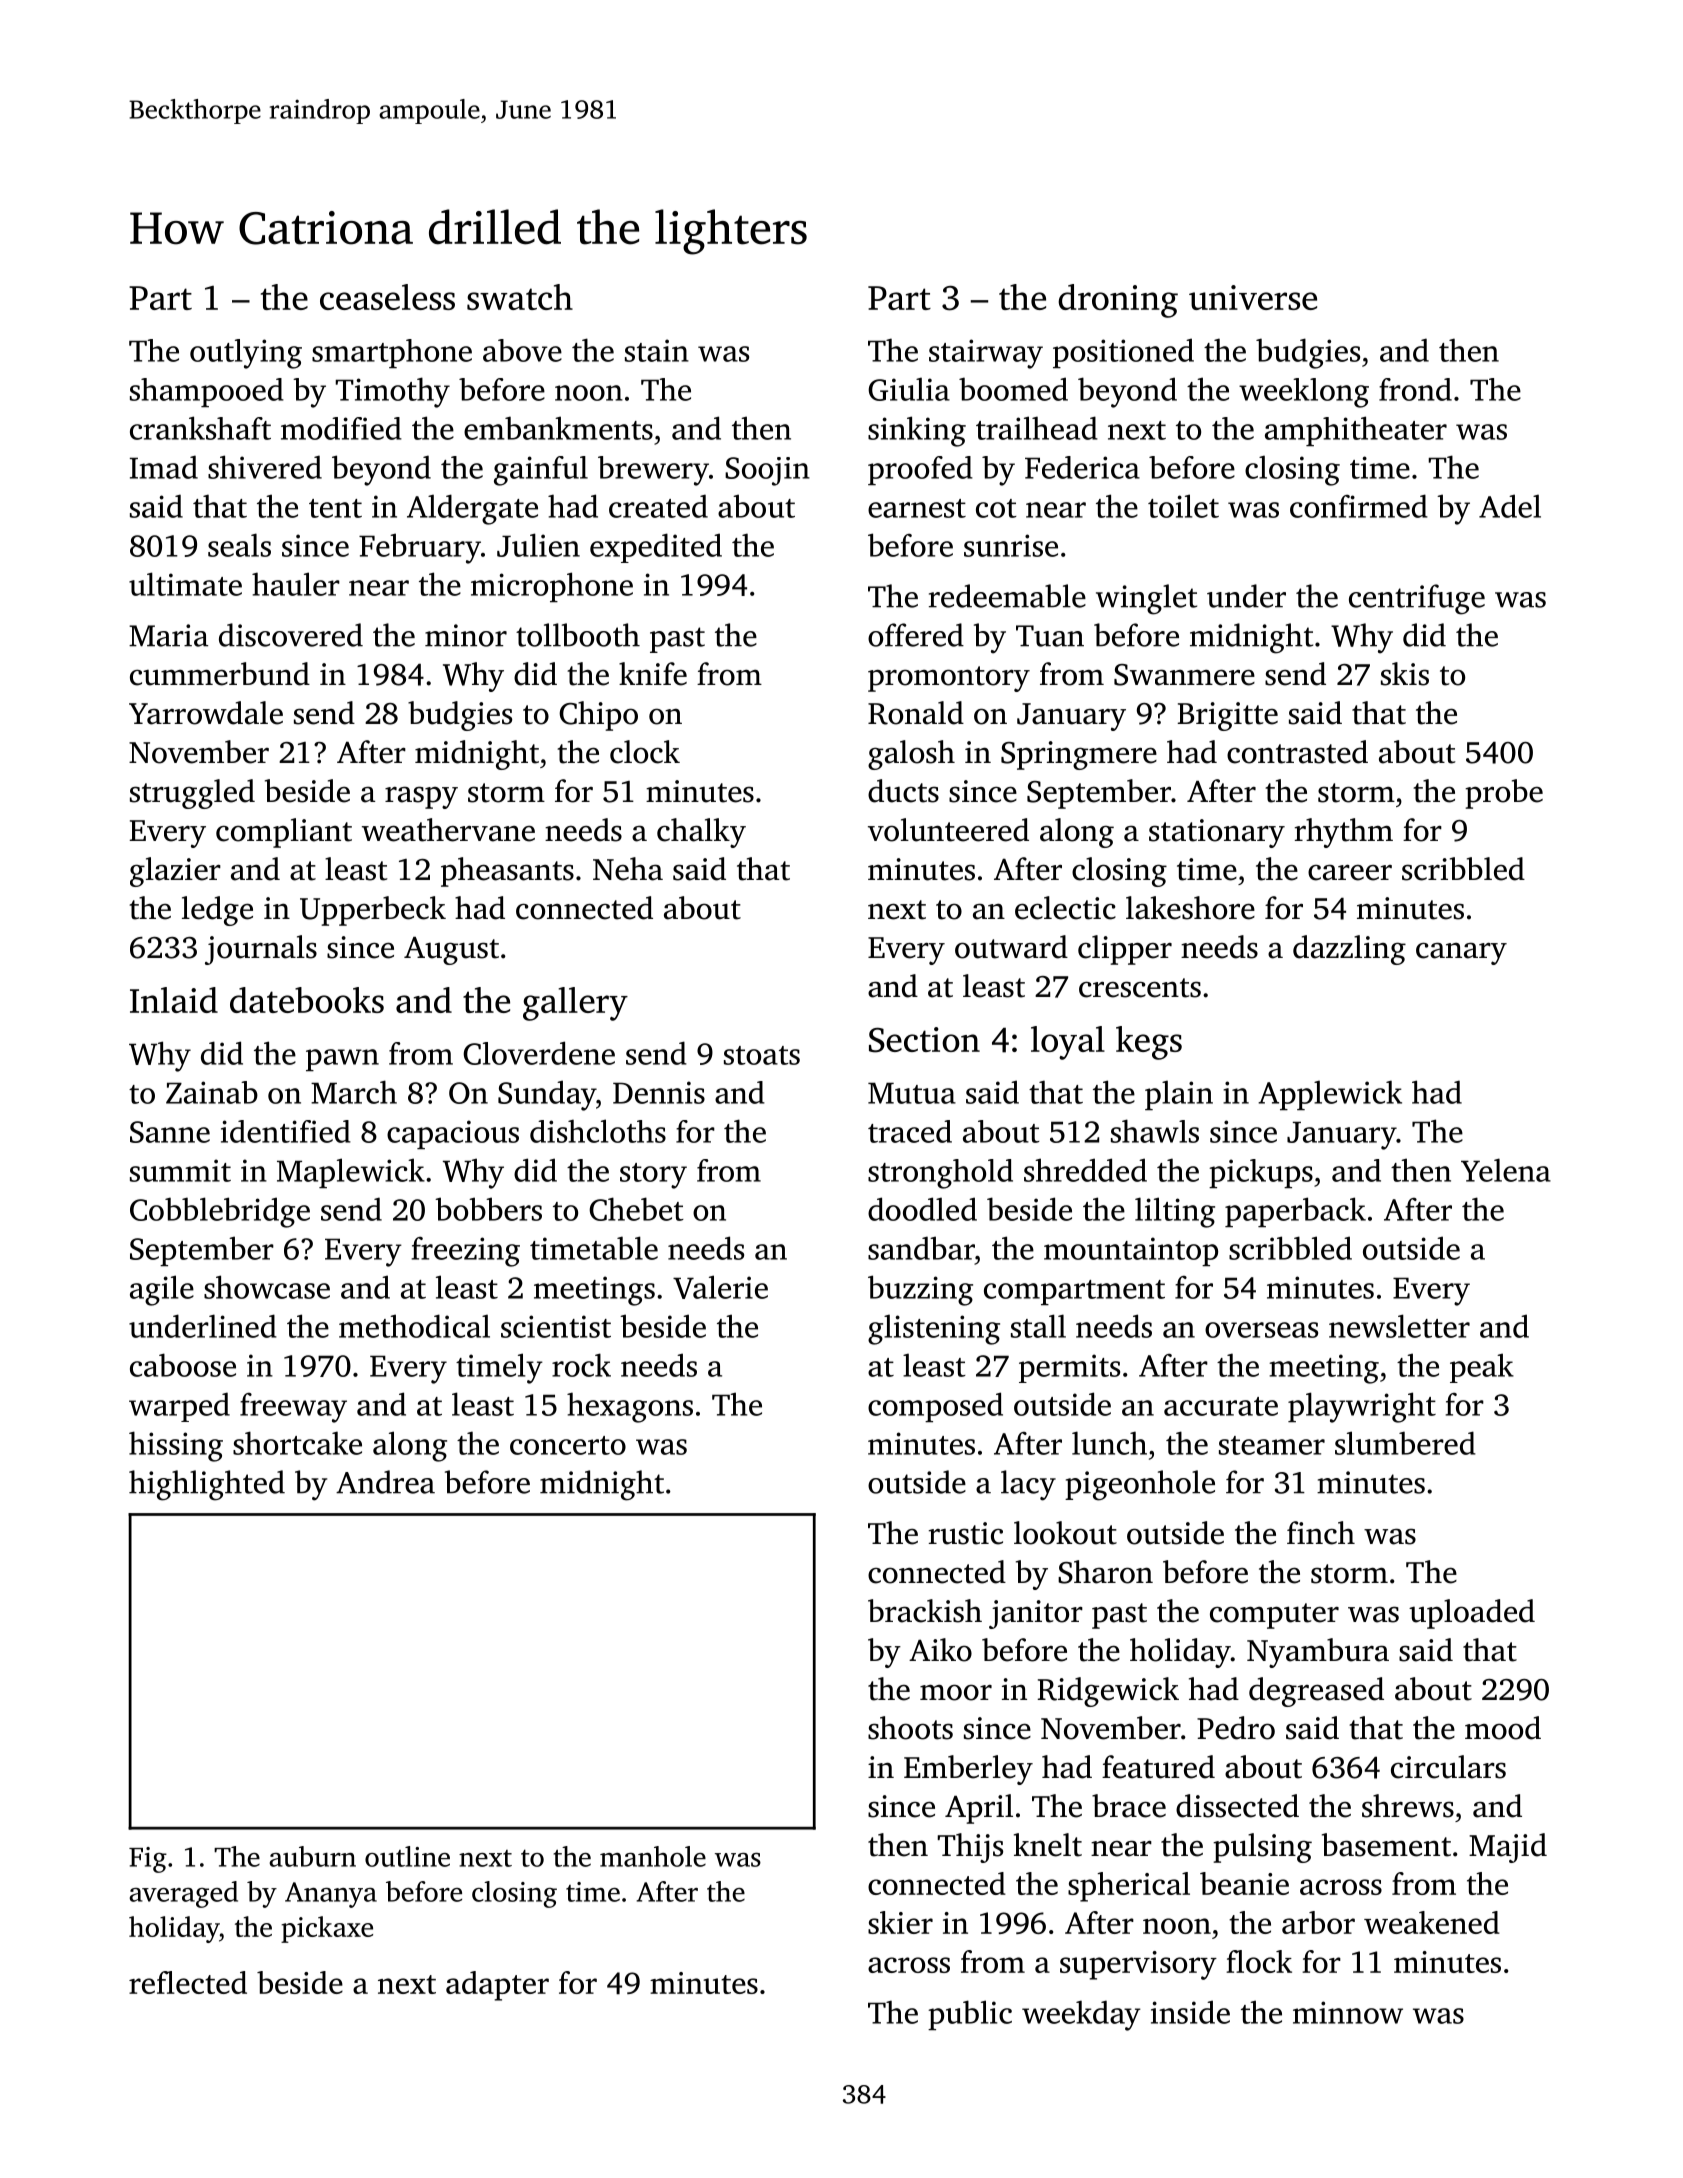  I want to click on stairway, so click(986, 354).
